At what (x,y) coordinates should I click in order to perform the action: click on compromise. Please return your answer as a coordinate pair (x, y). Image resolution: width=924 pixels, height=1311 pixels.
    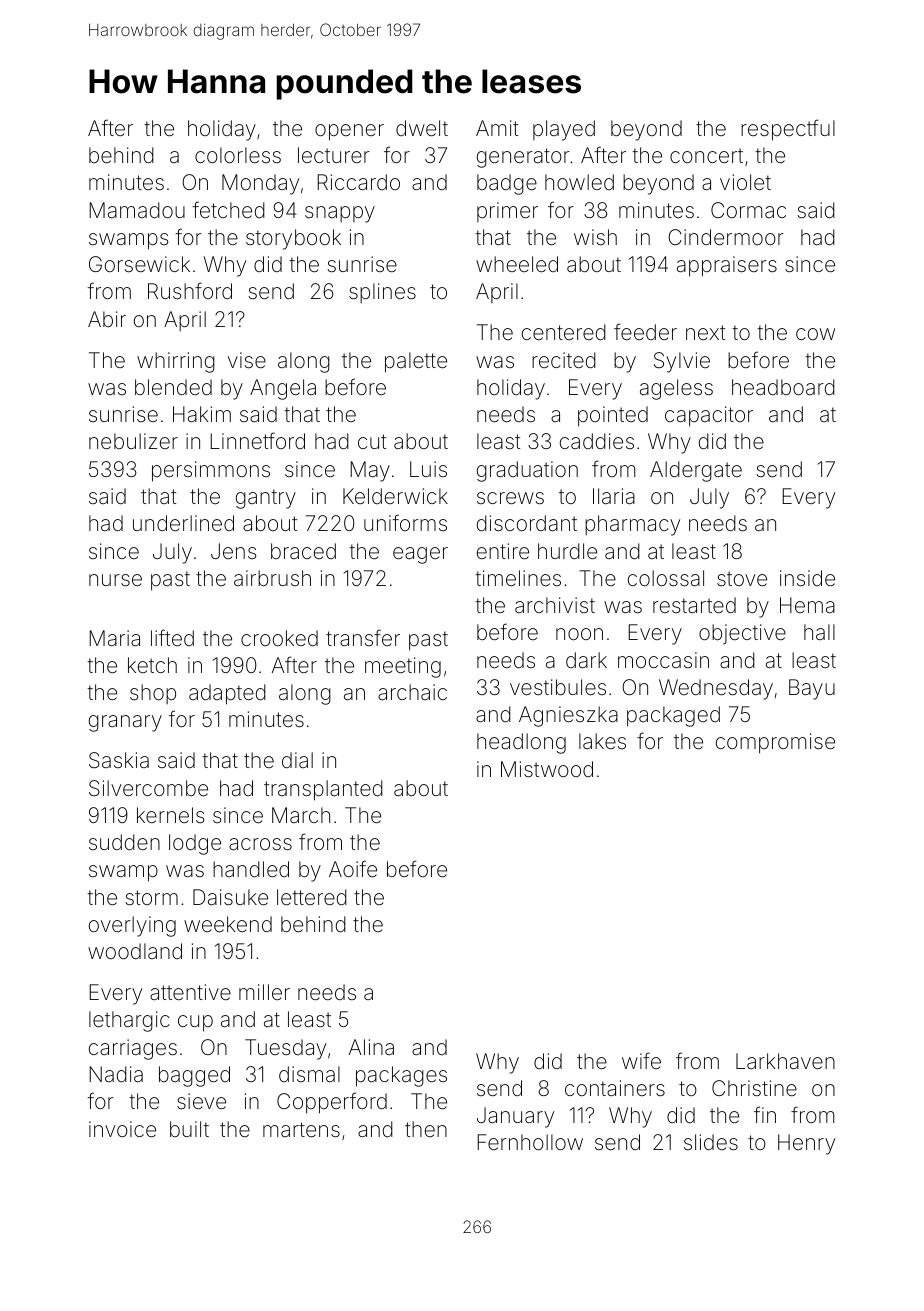
    Looking at the image, I should click on (775, 743).
